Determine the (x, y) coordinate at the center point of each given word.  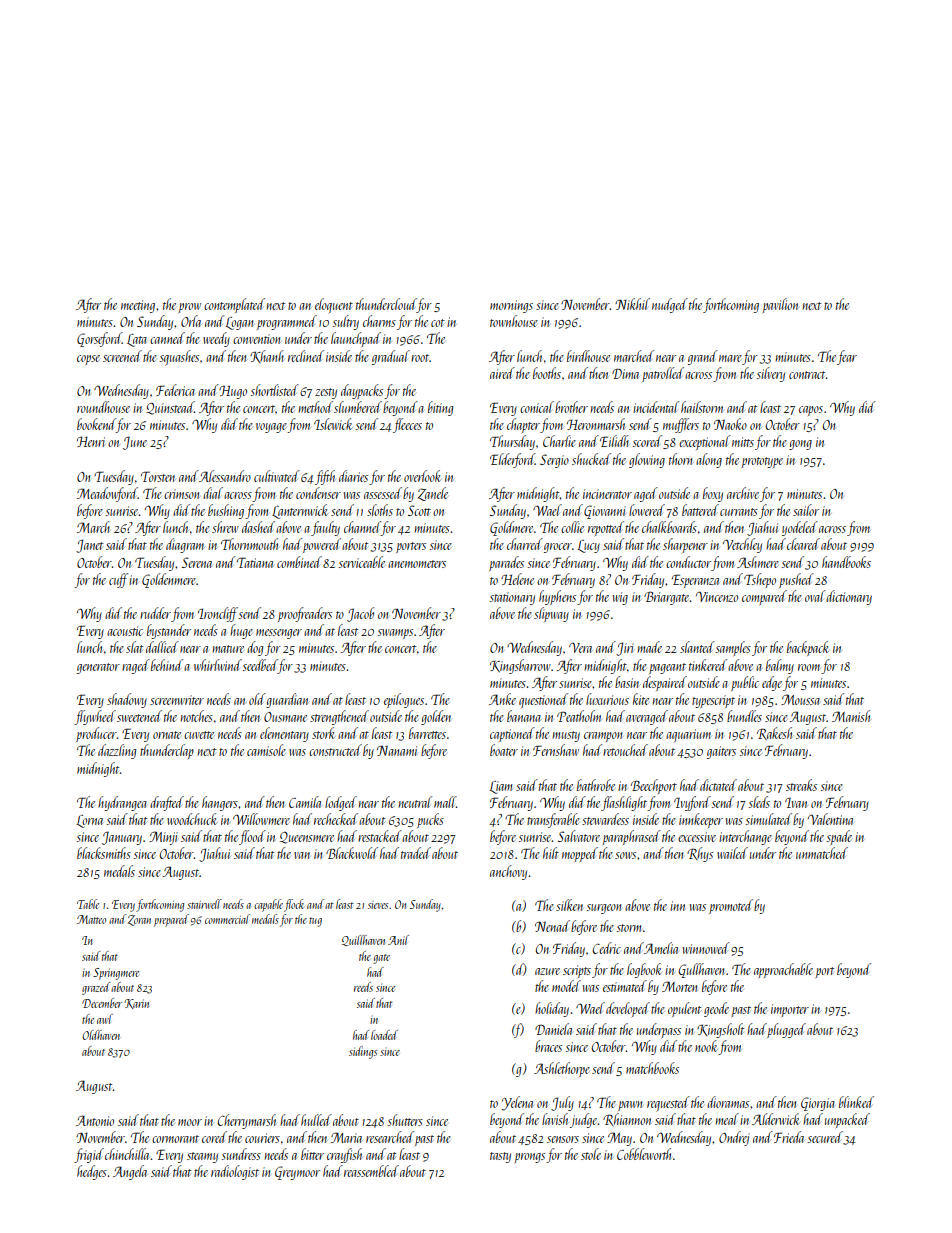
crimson (182, 494)
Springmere (116, 974)
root (420, 358)
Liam (501, 787)
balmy (780, 666)
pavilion (780, 305)
